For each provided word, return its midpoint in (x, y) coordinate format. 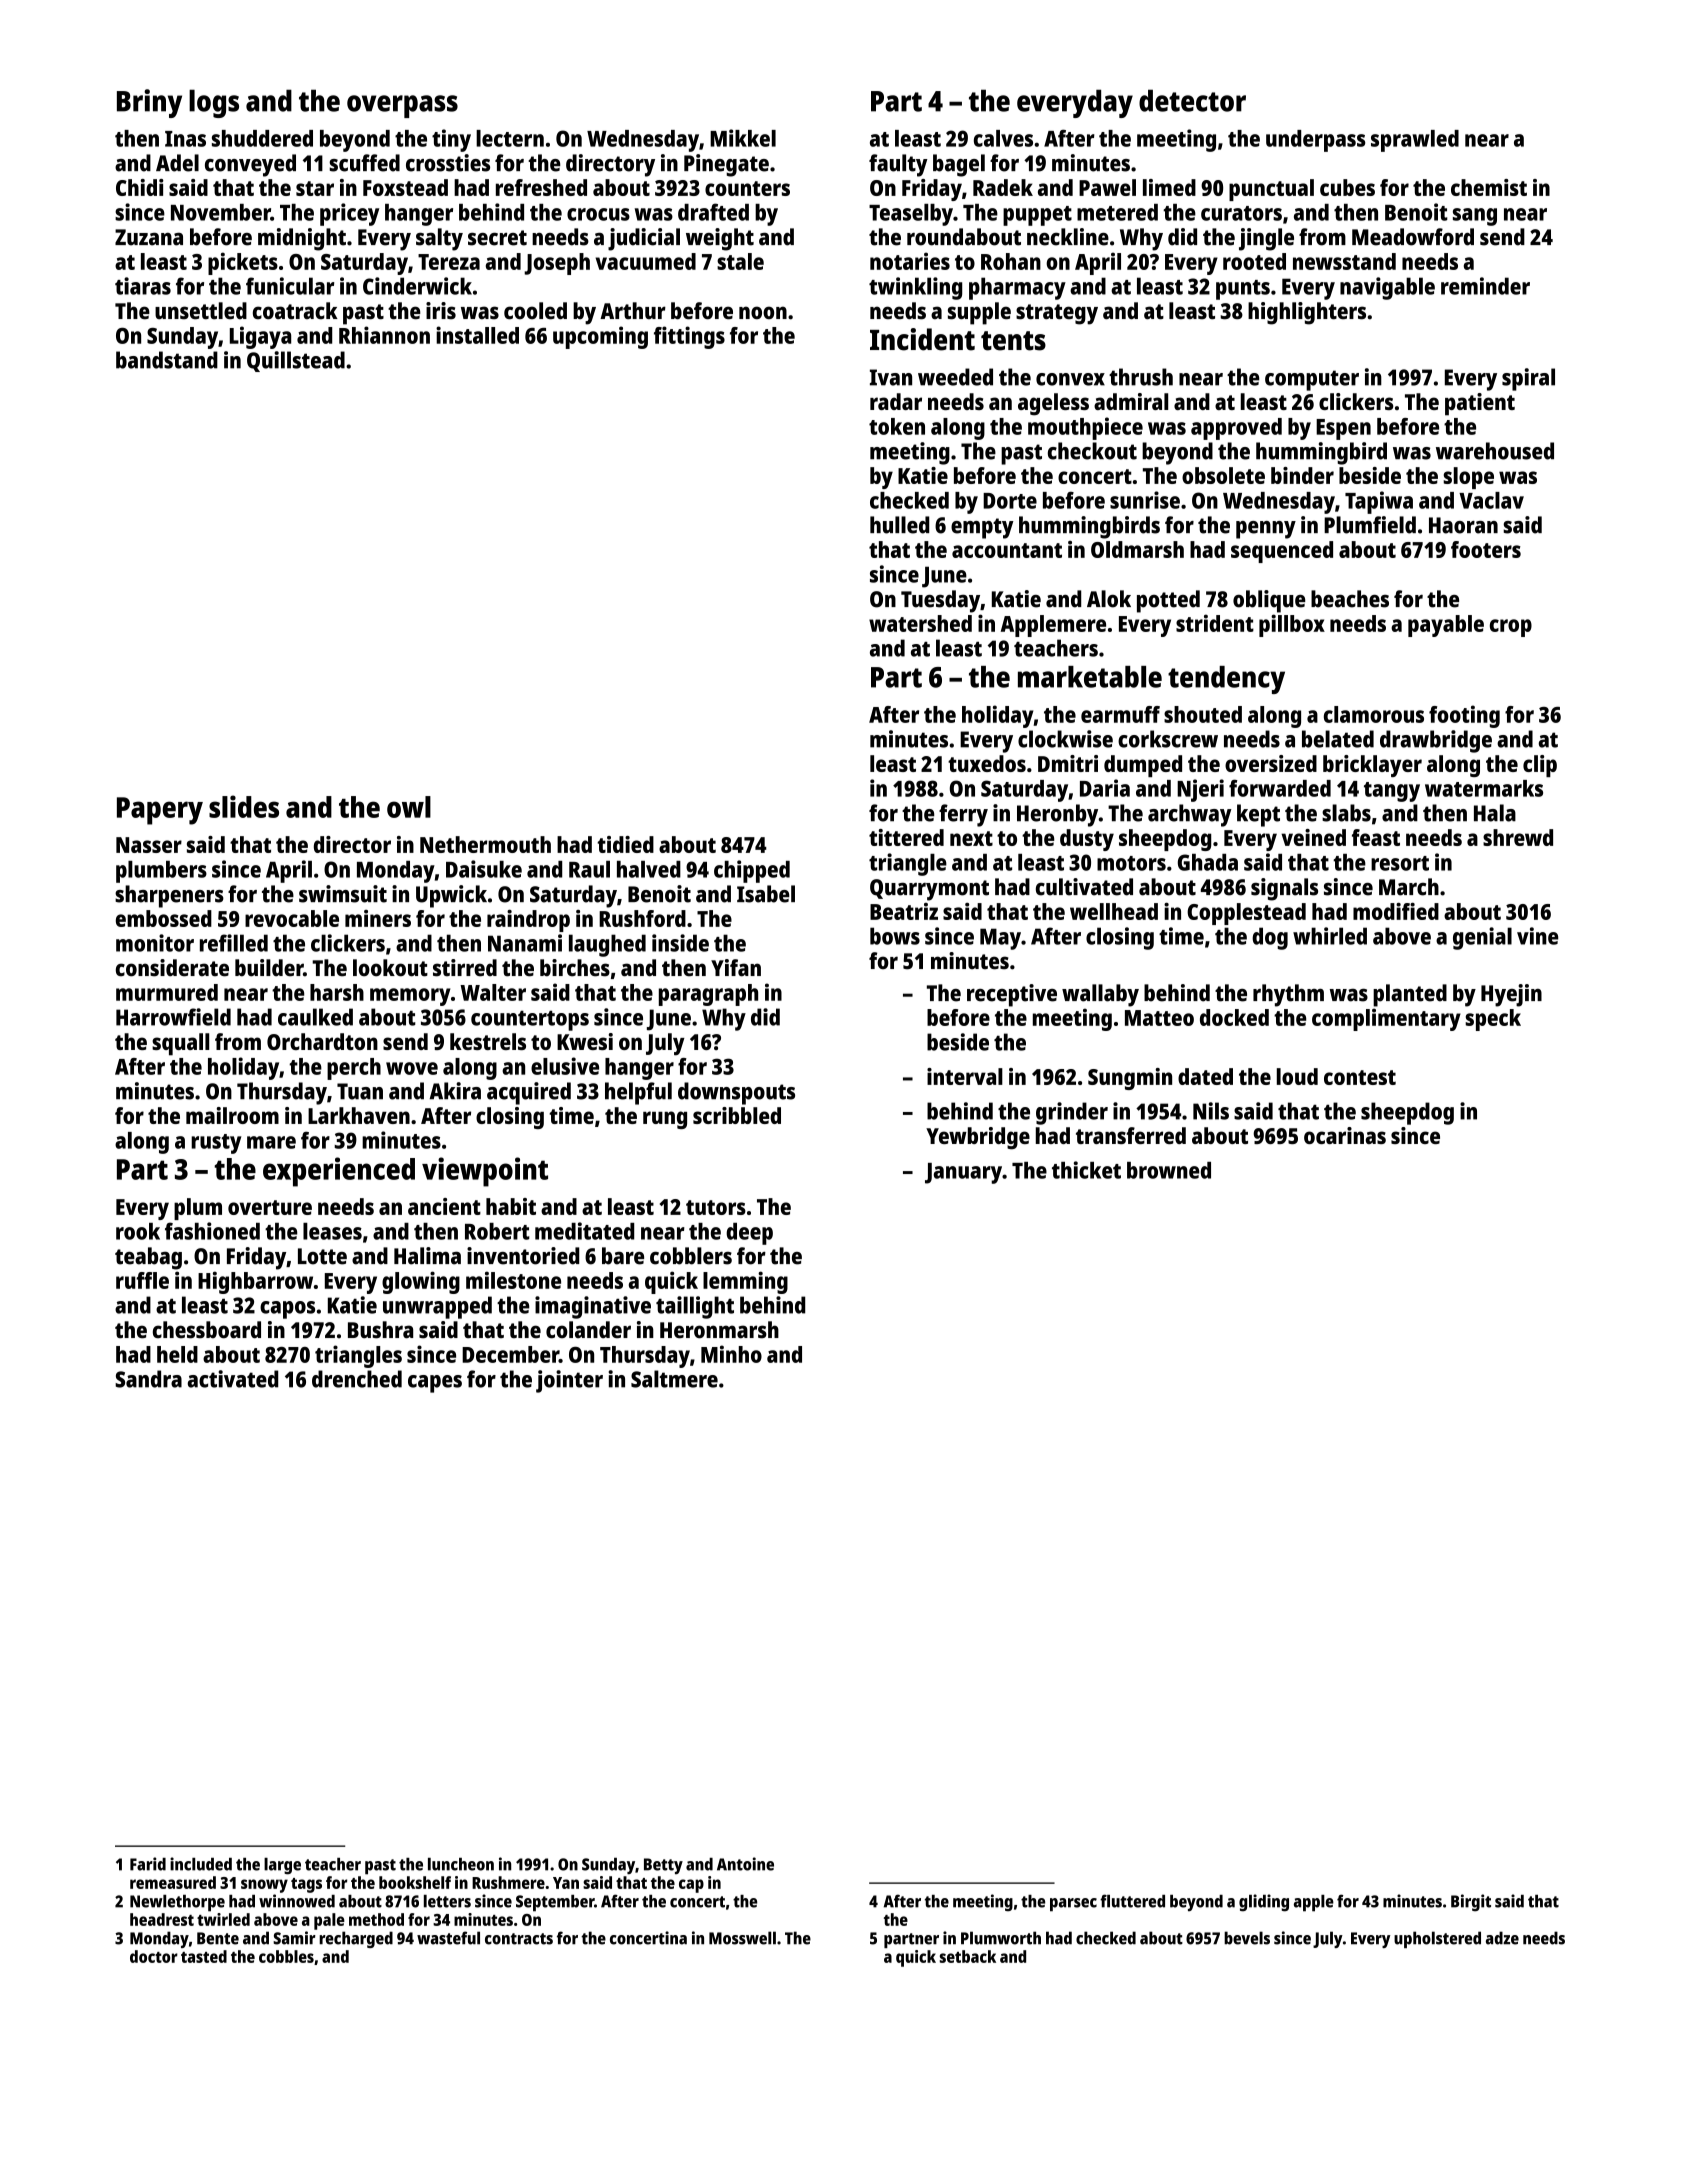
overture (270, 1207)
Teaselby (911, 215)
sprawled (1415, 141)
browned (1169, 1170)
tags (306, 1885)
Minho (731, 1354)
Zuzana (149, 237)
